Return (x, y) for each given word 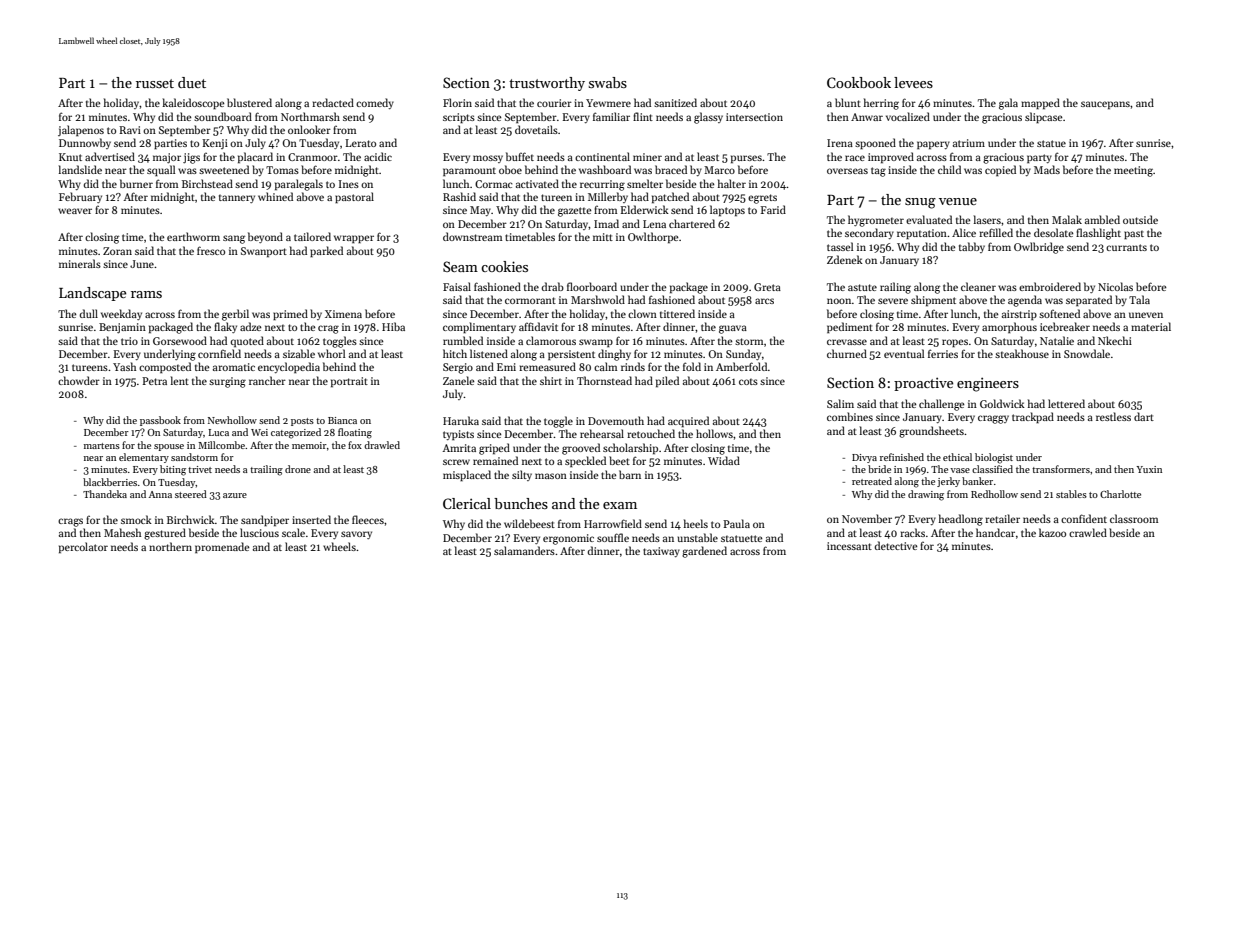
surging (227, 382)
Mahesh (122, 532)
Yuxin (1149, 469)
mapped (1040, 104)
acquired (688, 421)
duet (192, 82)
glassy (708, 118)
